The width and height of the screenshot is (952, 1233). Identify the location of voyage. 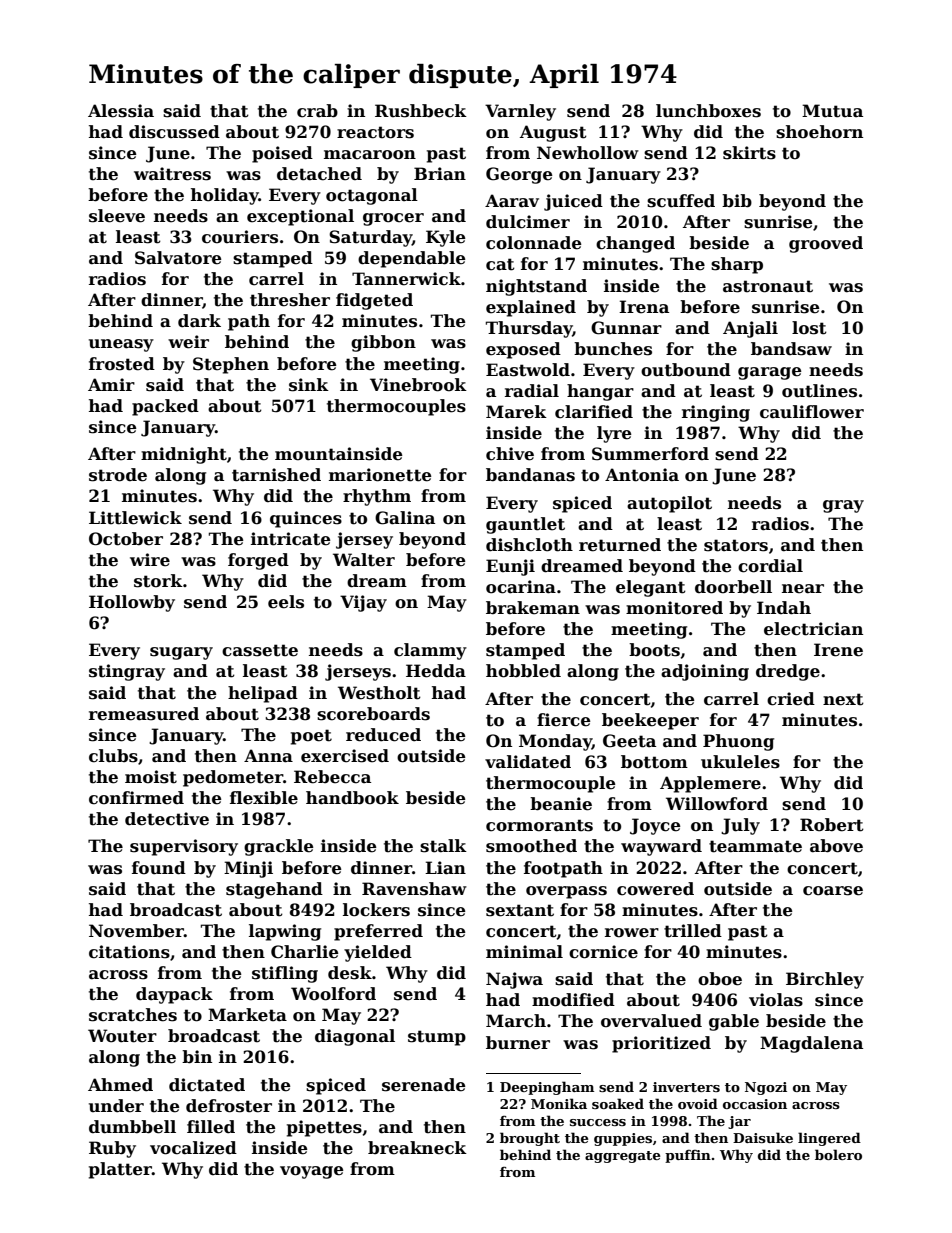
(311, 1172).
